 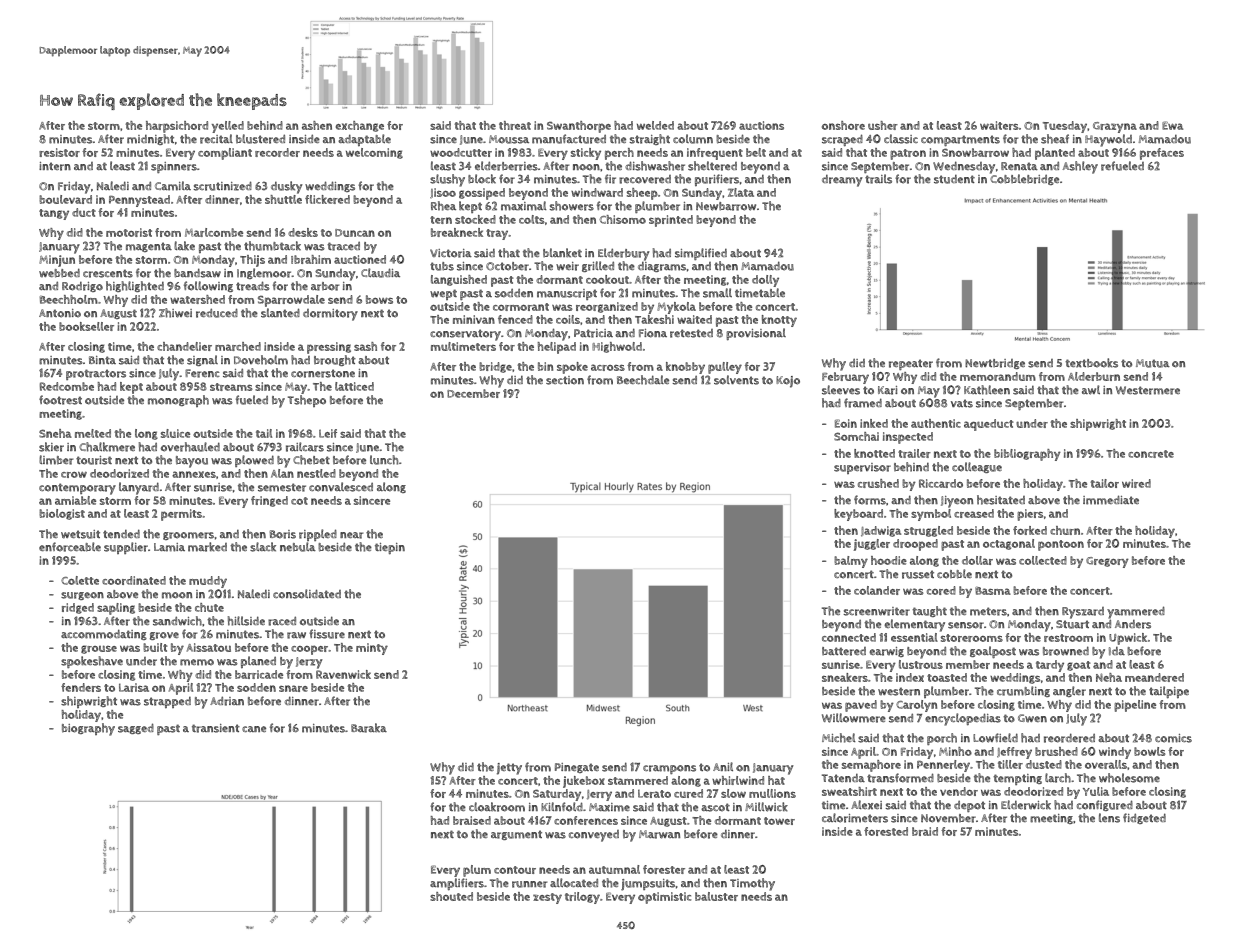 What do you see at coordinates (136, 728) in the image?
I see `sagged` at bounding box center [136, 728].
